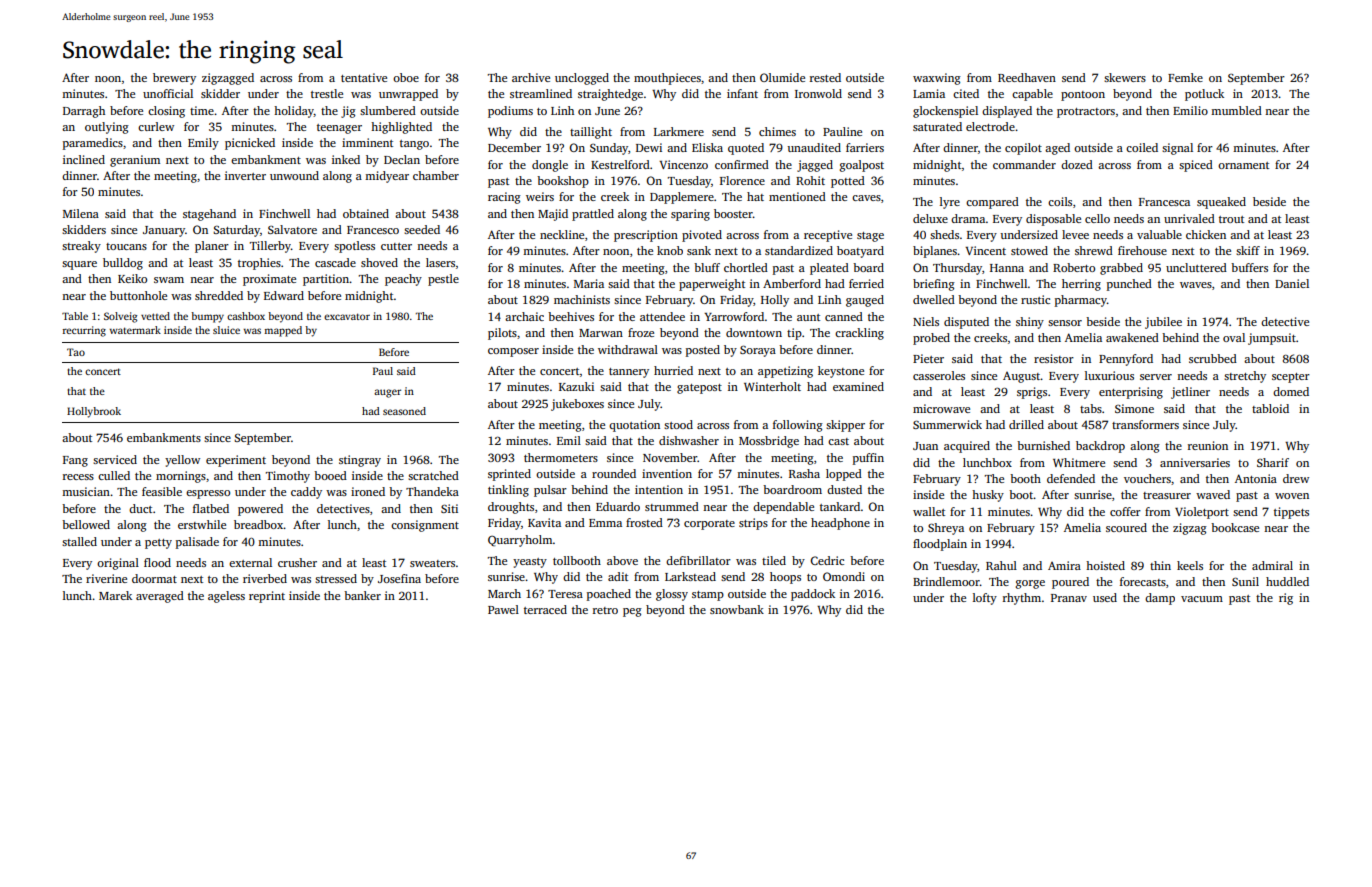 The height and width of the screenshot is (887, 1372). What do you see at coordinates (76, 352) in the screenshot?
I see `Tao` at bounding box center [76, 352].
